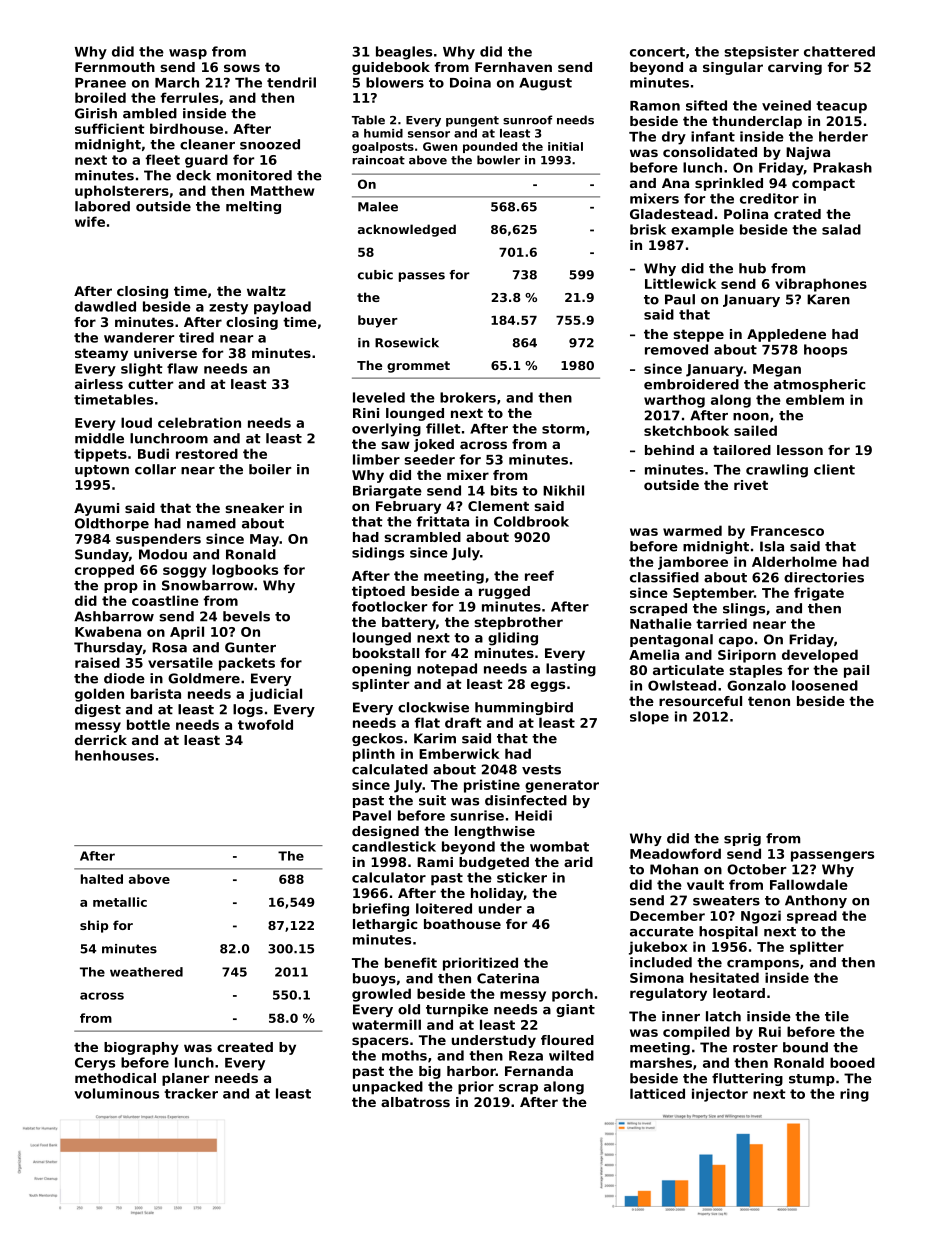 The width and height of the screenshot is (952, 1233). Describe the element at coordinates (724, 977) in the screenshot. I see `hesitated` at that location.
